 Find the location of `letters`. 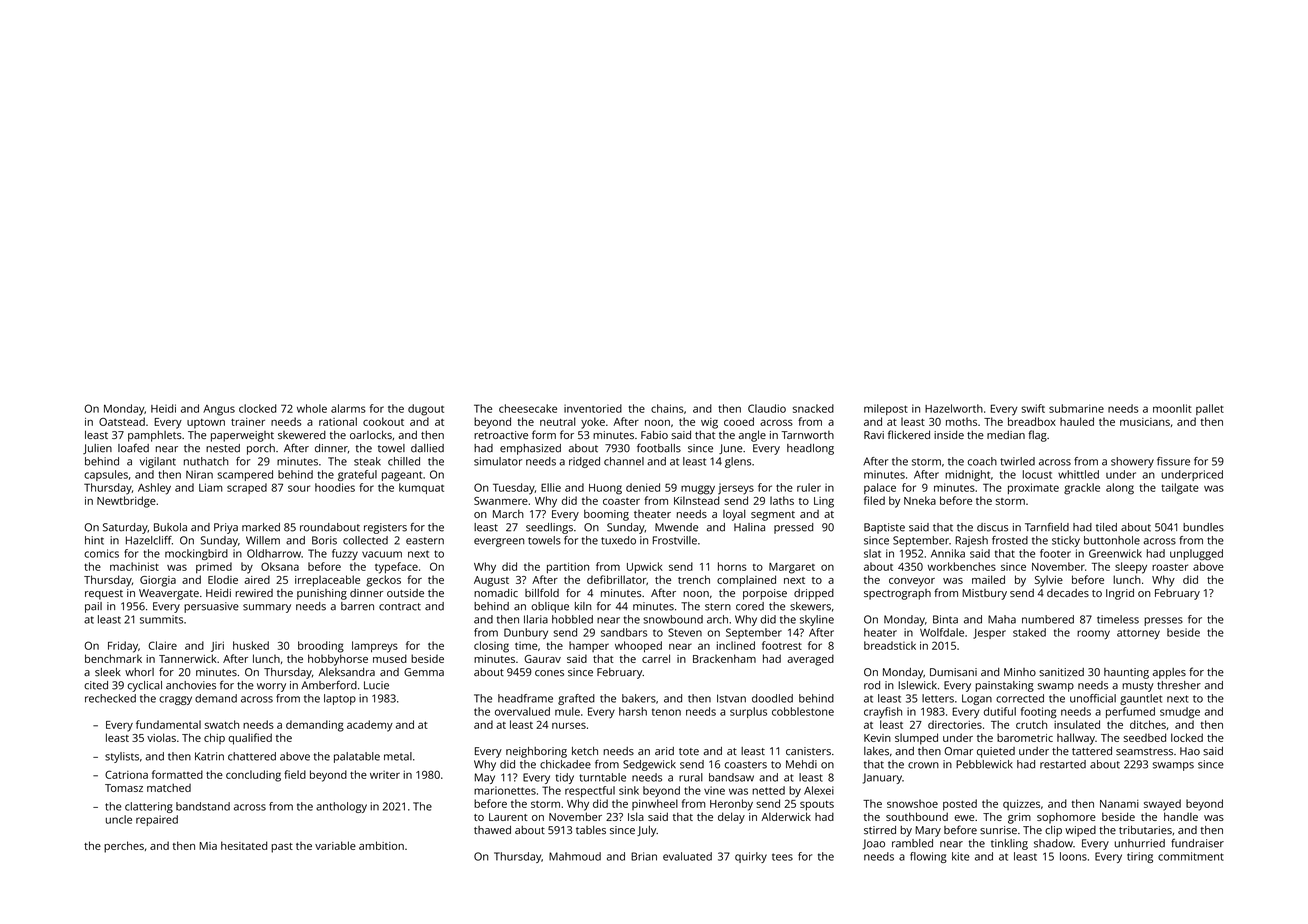

letters is located at coordinates (938, 698).
